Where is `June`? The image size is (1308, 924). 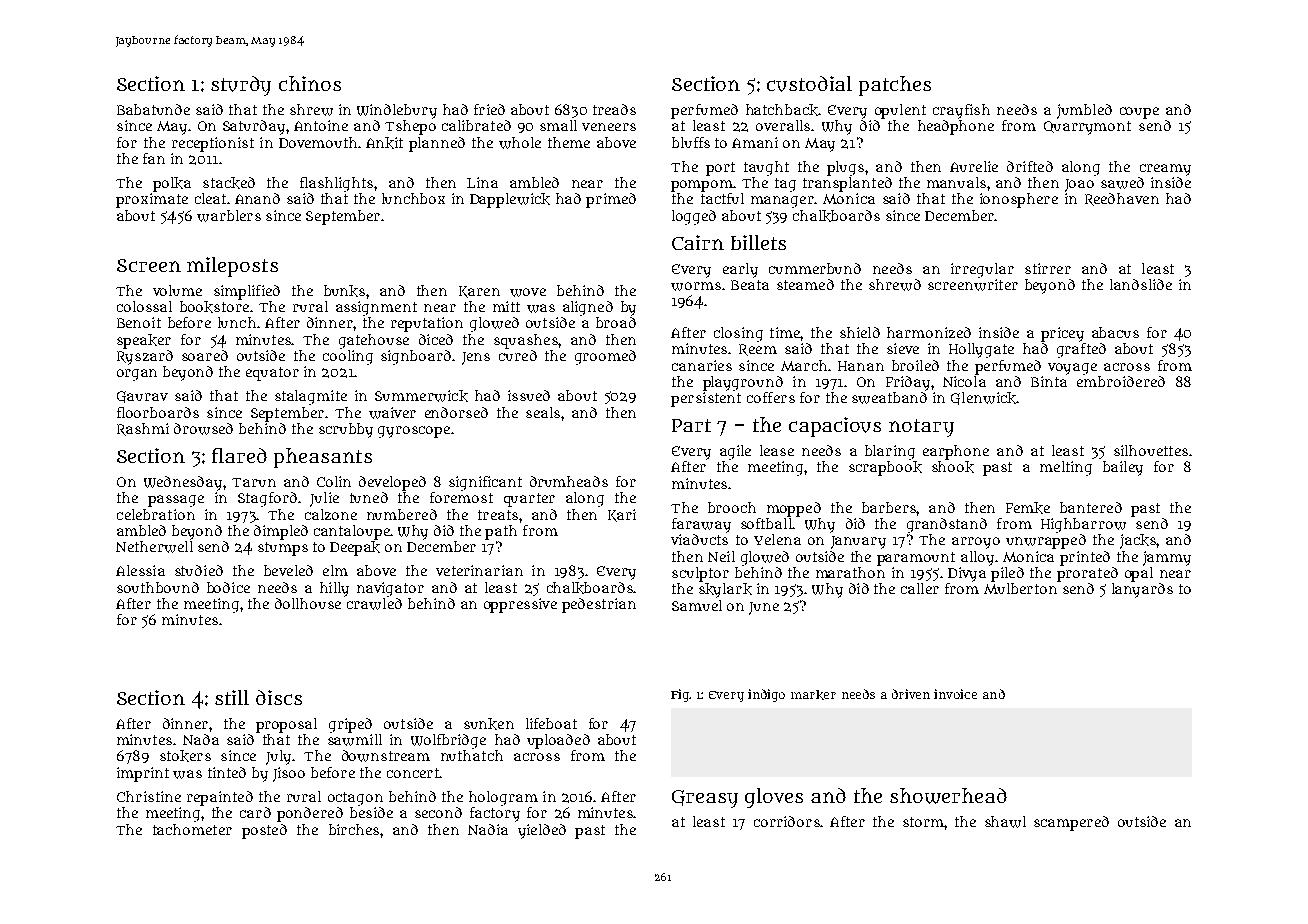
June is located at coordinates (764, 608).
